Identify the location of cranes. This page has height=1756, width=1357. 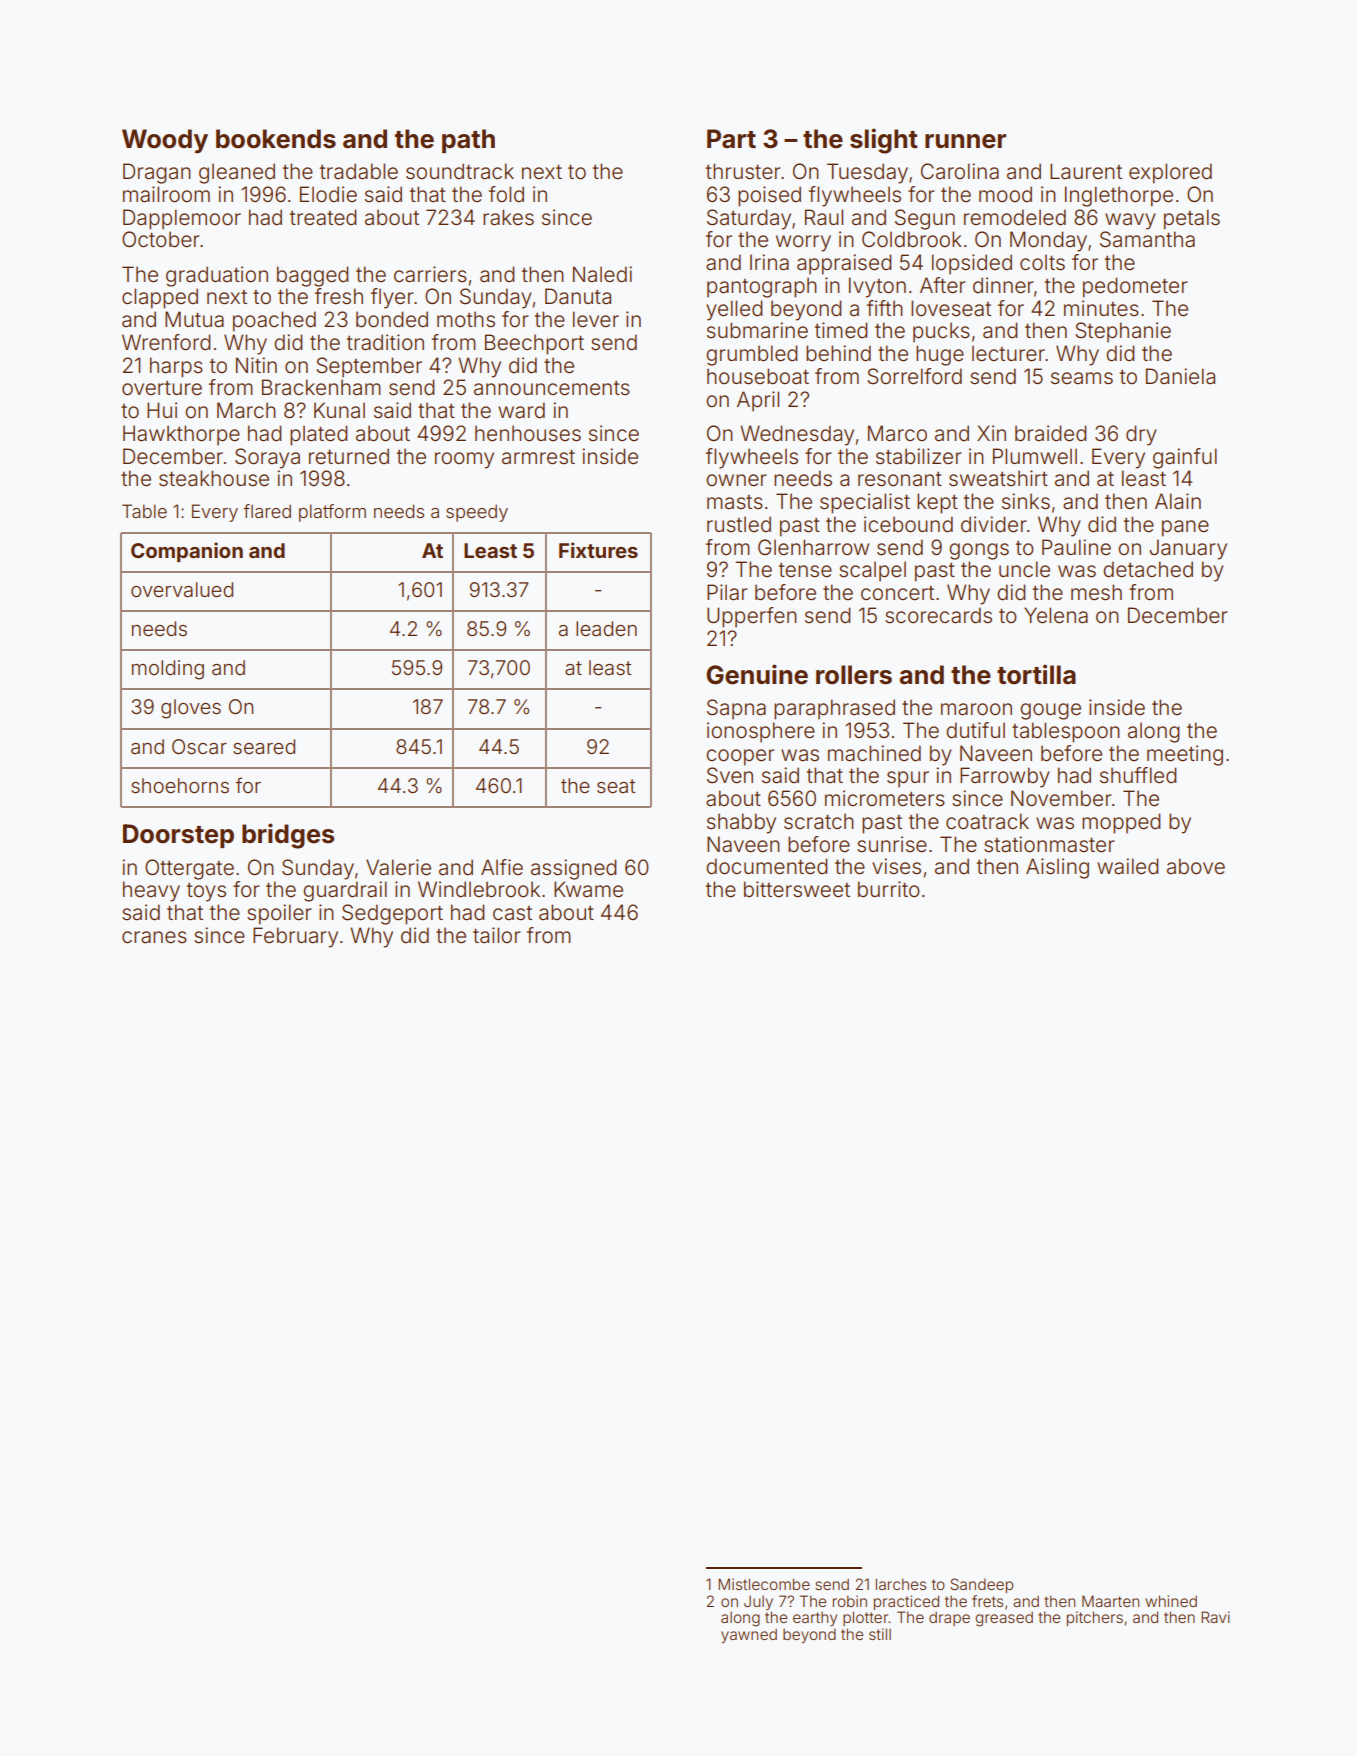
(154, 937).
